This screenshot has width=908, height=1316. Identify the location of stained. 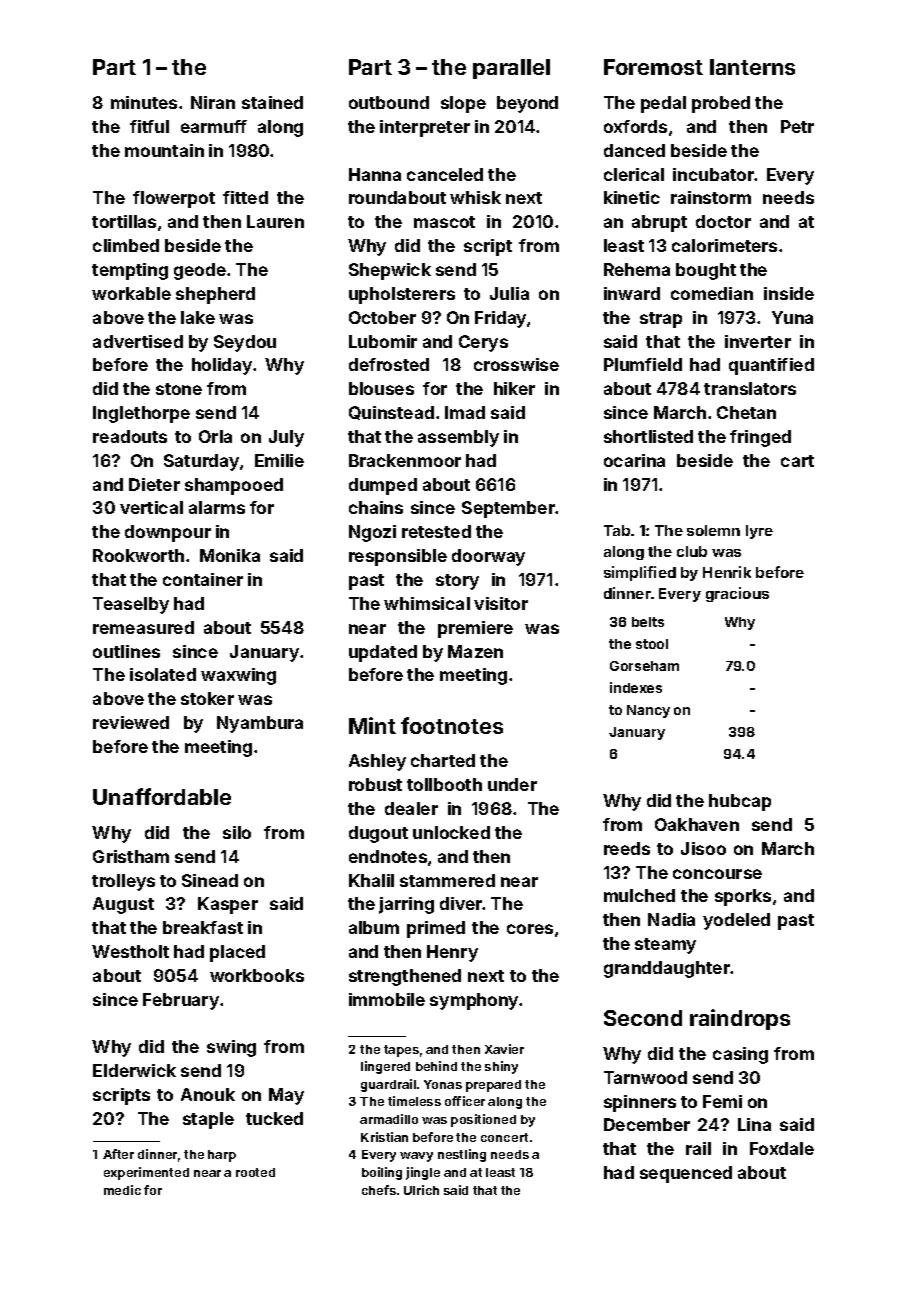
(272, 102).
